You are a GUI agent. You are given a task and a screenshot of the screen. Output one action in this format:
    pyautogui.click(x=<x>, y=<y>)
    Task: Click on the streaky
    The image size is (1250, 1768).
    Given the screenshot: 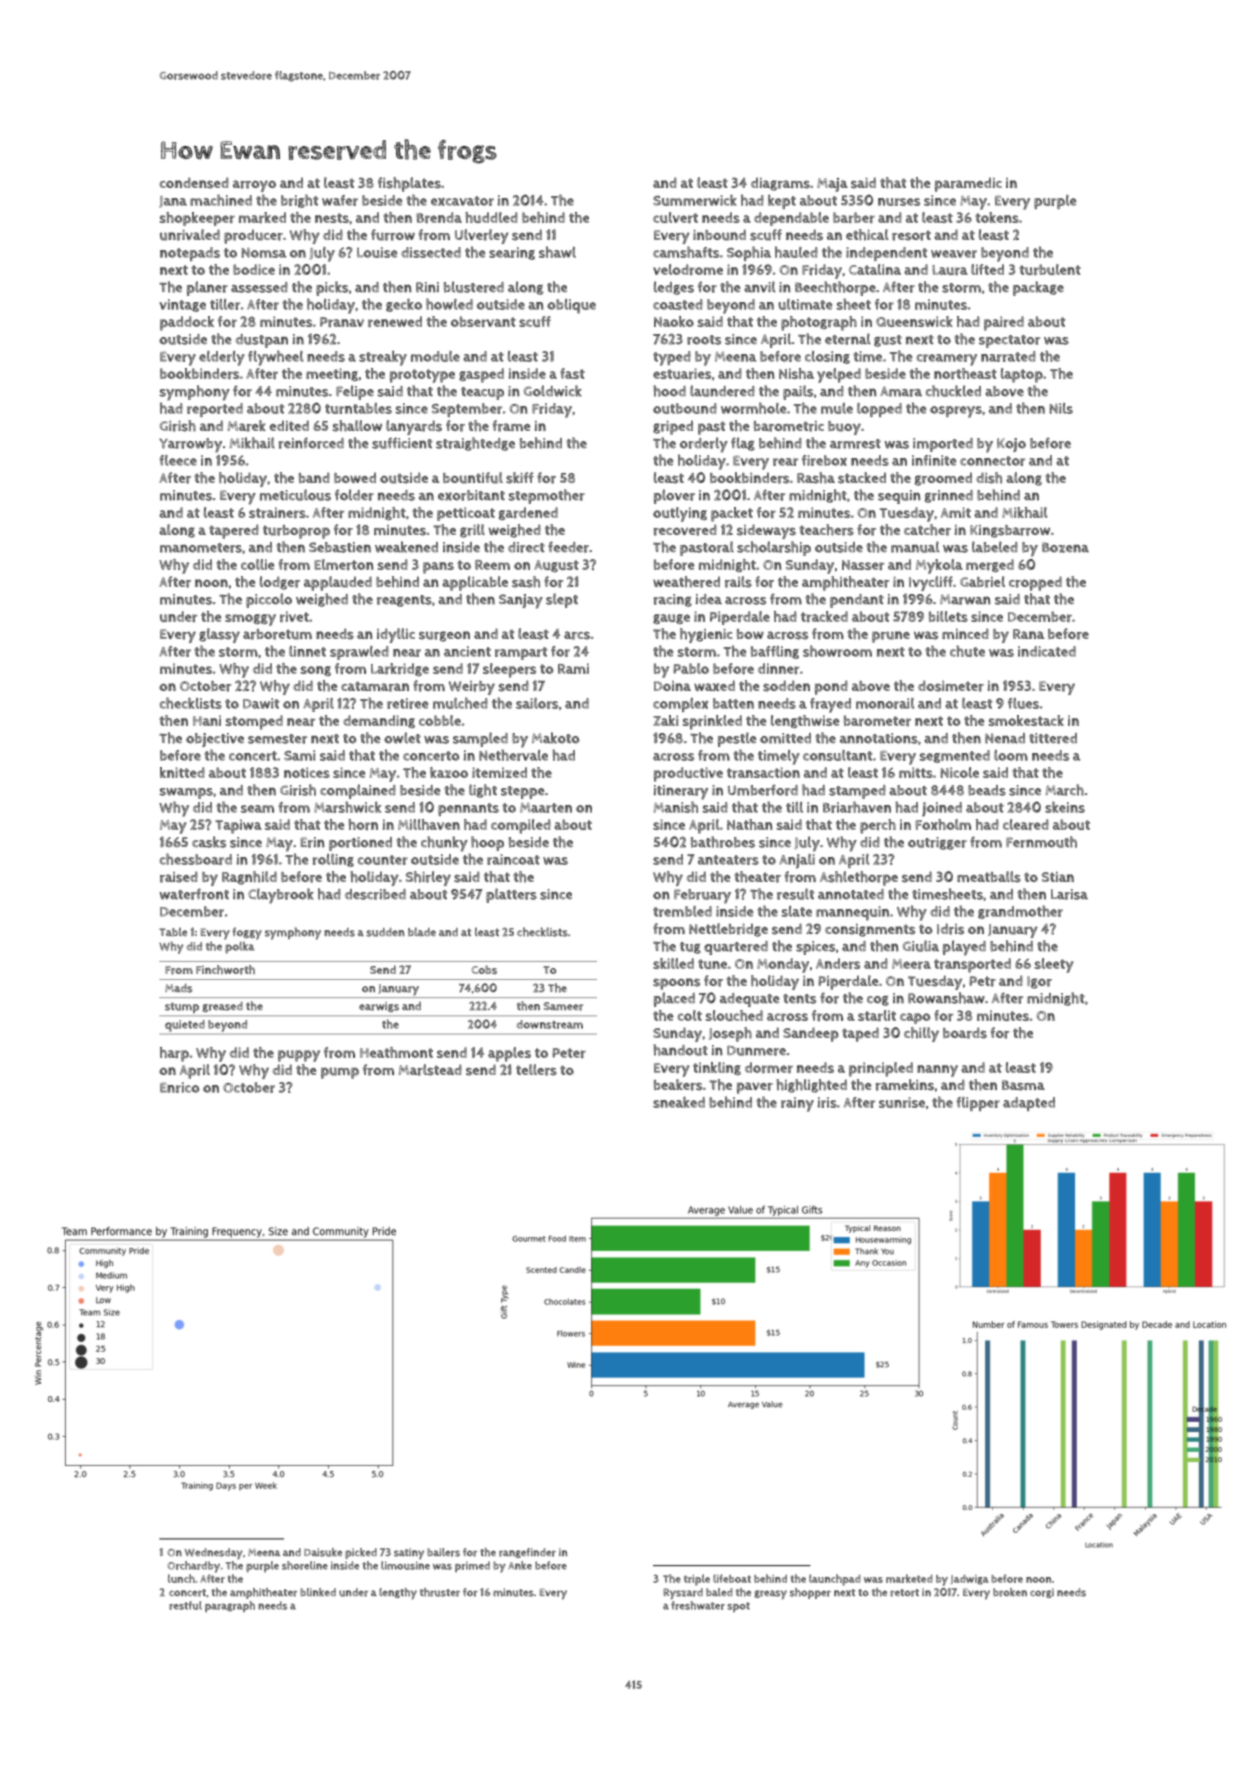 What is the action you would take?
    pyautogui.click(x=383, y=358)
